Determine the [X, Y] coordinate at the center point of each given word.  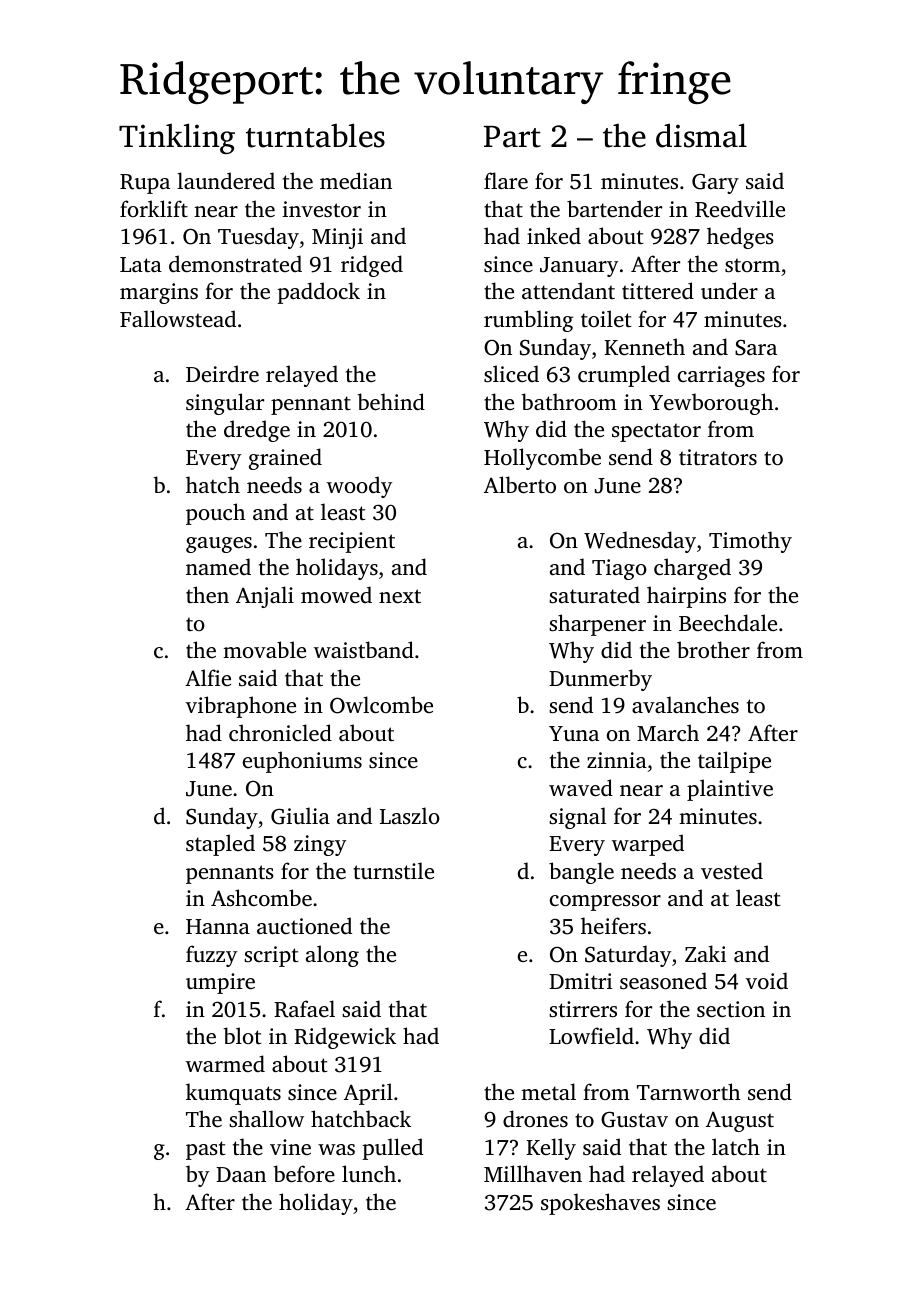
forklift [154, 208]
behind [391, 401]
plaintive [730, 790]
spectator [656, 432]
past [206, 1150]
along [332, 956]
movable [264, 649]
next [400, 596]
